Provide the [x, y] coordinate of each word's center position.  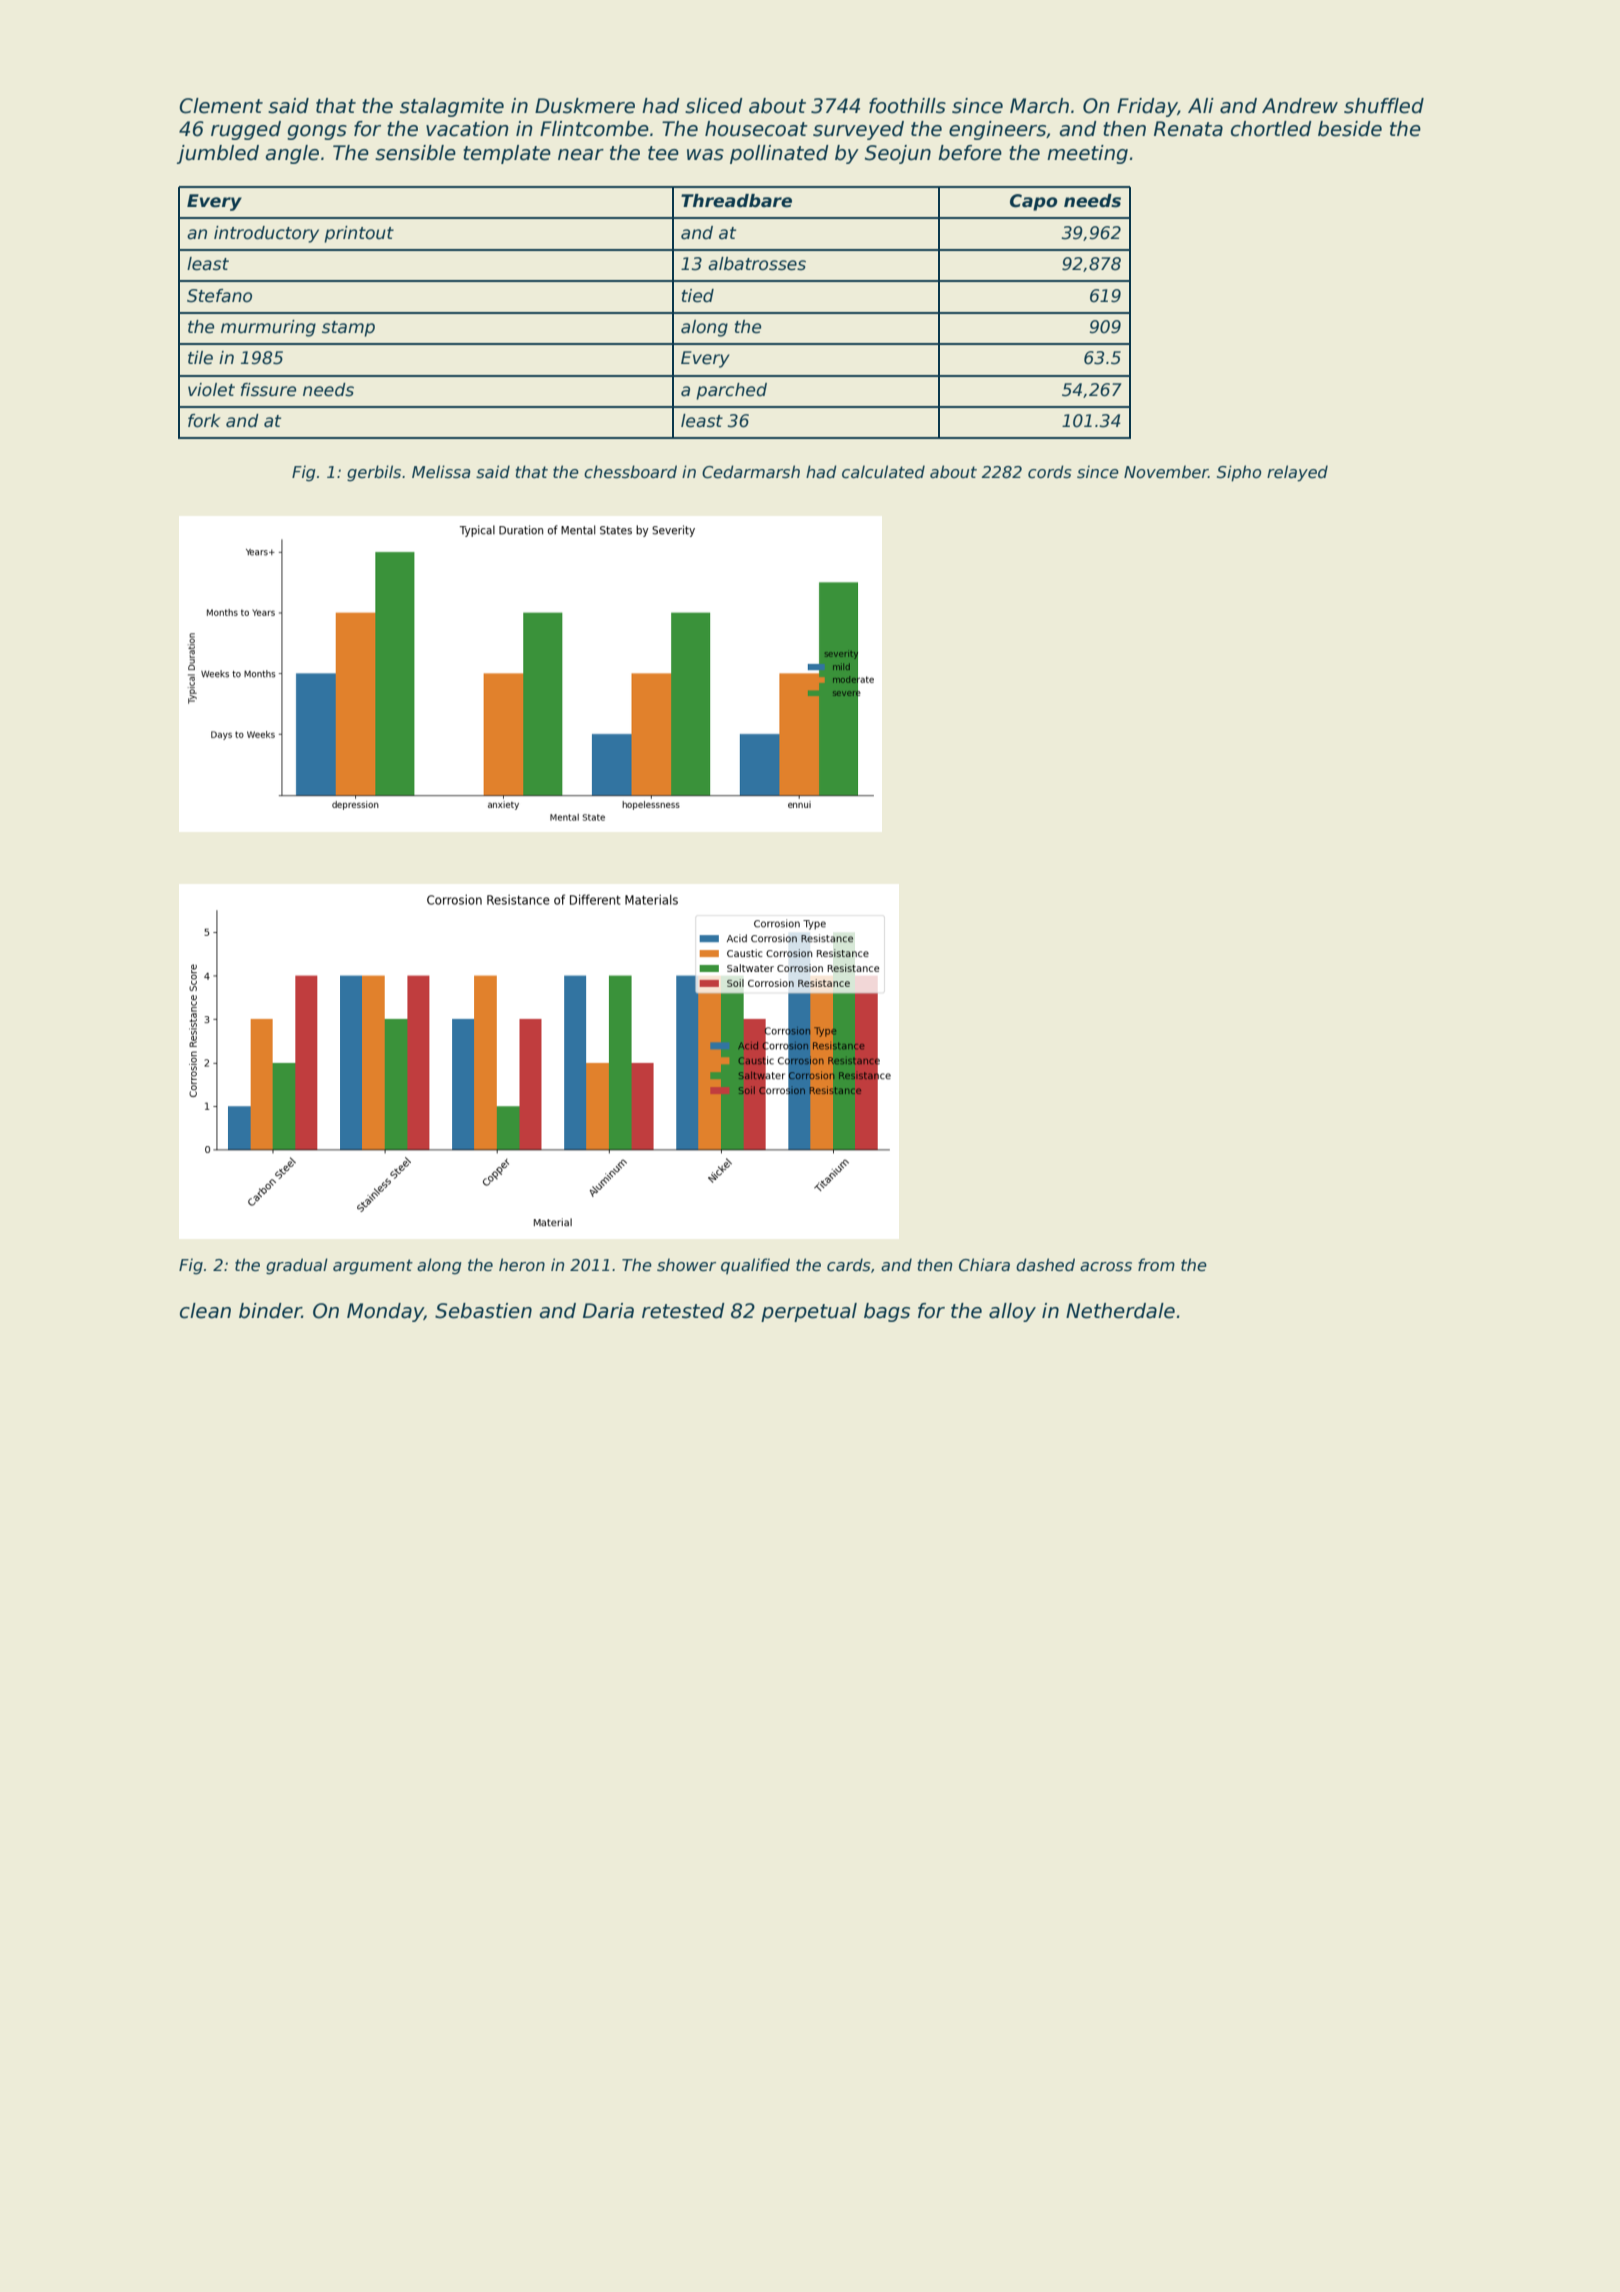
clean [205, 1311]
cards [849, 1265]
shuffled [1384, 106]
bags [887, 1312]
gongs [317, 132]
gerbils [374, 473]
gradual [297, 1266]
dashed [1045, 1265]
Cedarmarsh [751, 472]
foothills [907, 106]
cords [1050, 472]
